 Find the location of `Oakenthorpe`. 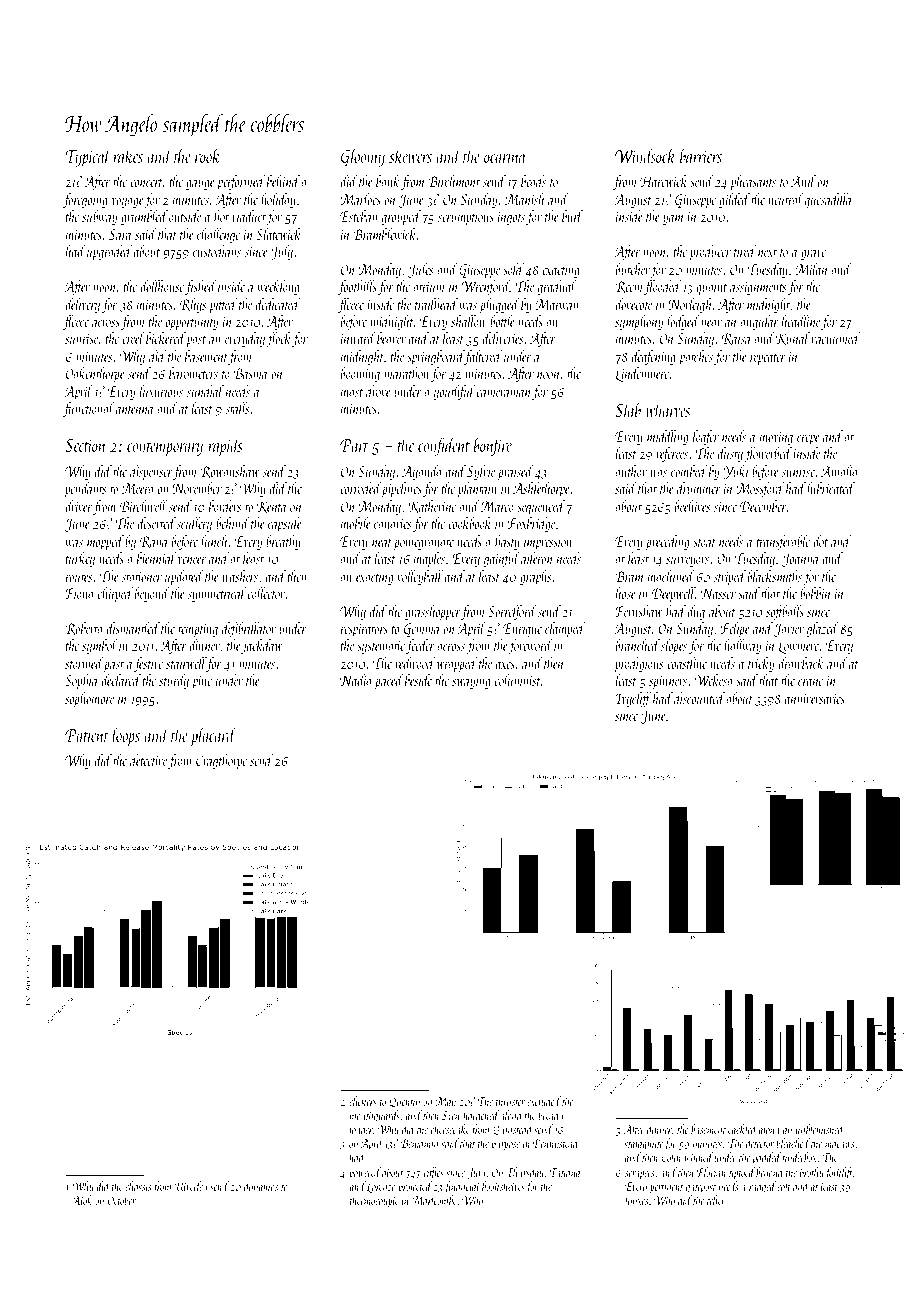

Oakenthorpe is located at coordinates (95, 374).
